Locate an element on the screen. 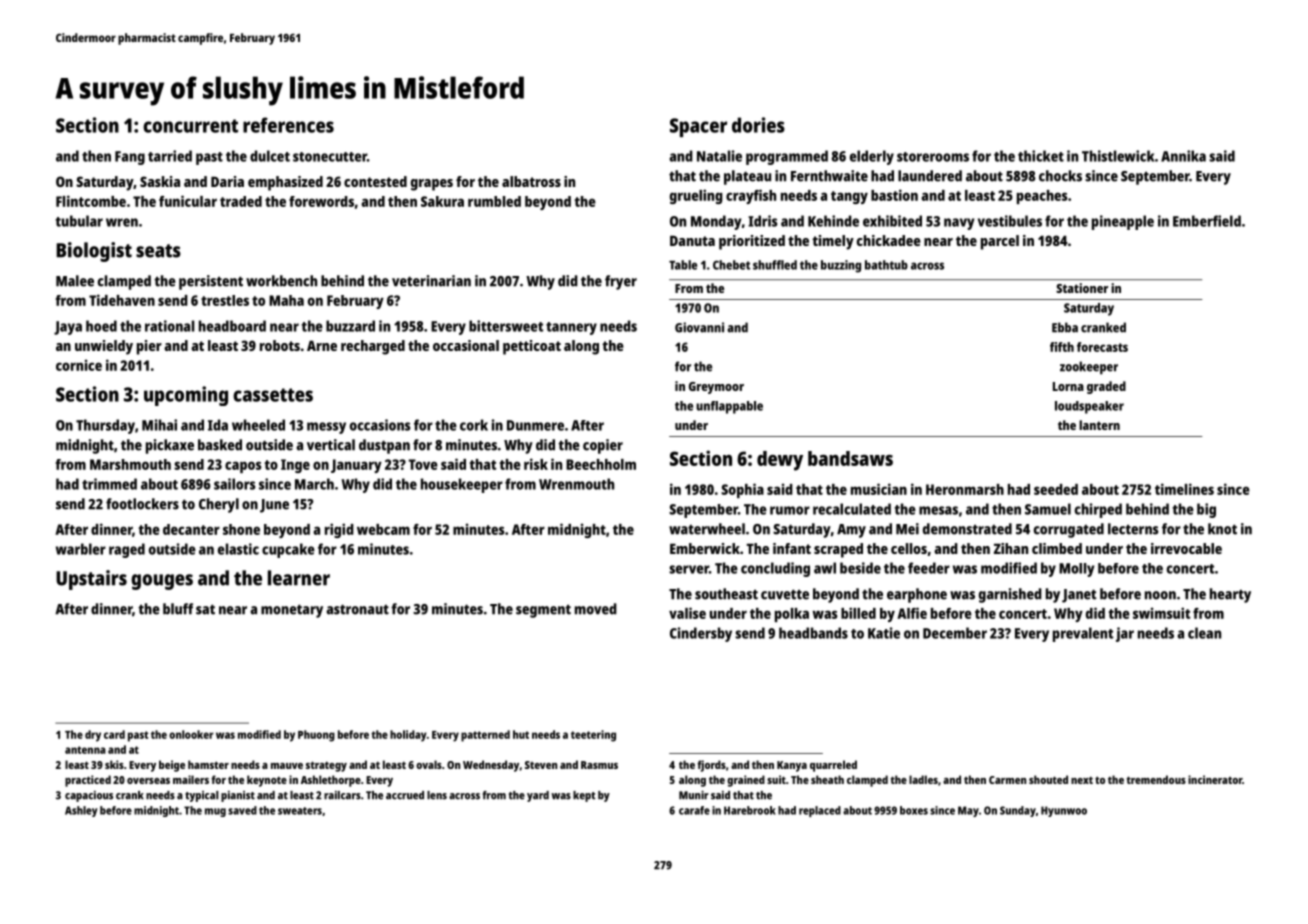  Flintcombe is located at coordinates (91, 201).
